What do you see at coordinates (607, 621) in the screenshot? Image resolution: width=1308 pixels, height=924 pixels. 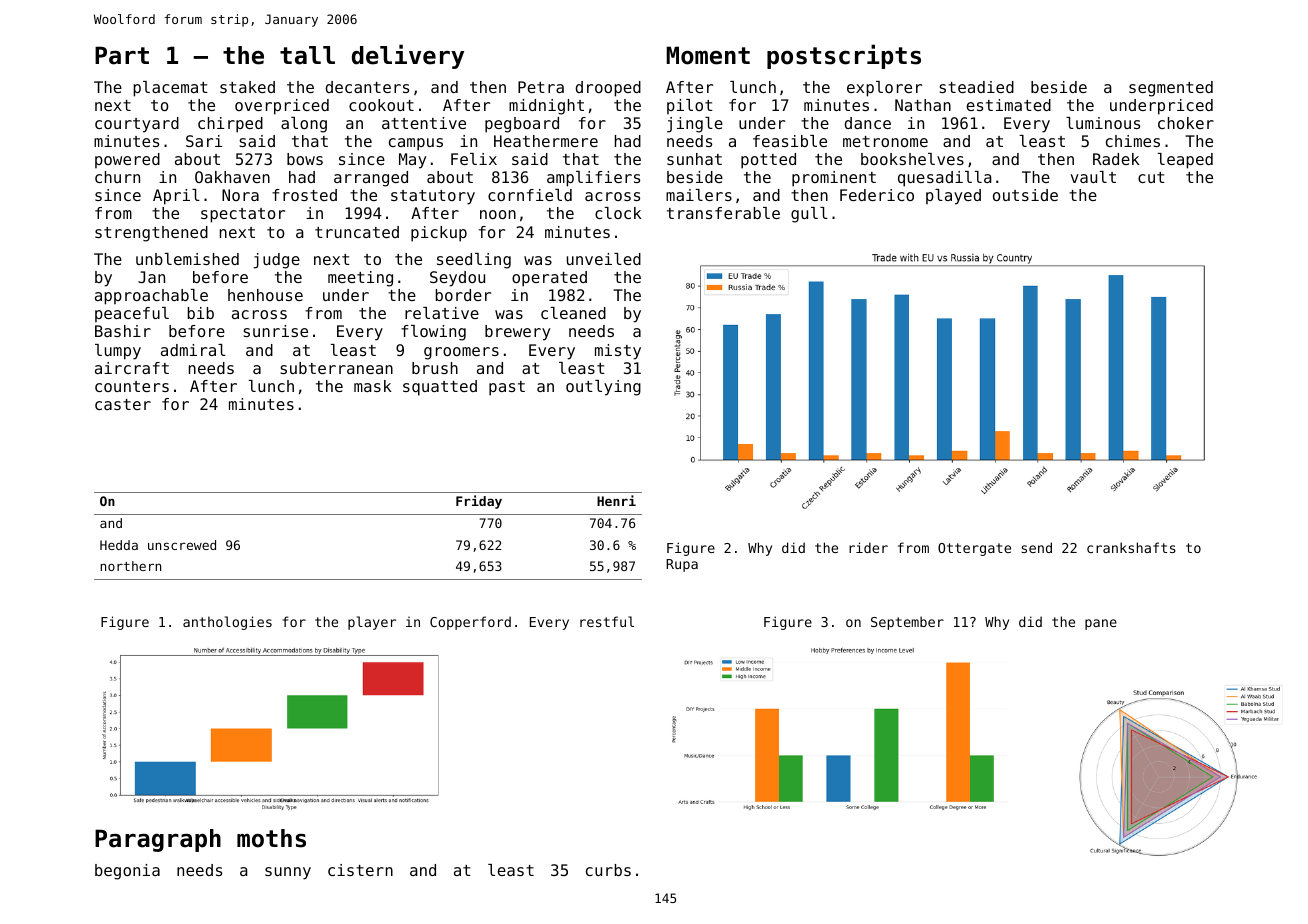 I see `restful` at bounding box center [607, 621].
